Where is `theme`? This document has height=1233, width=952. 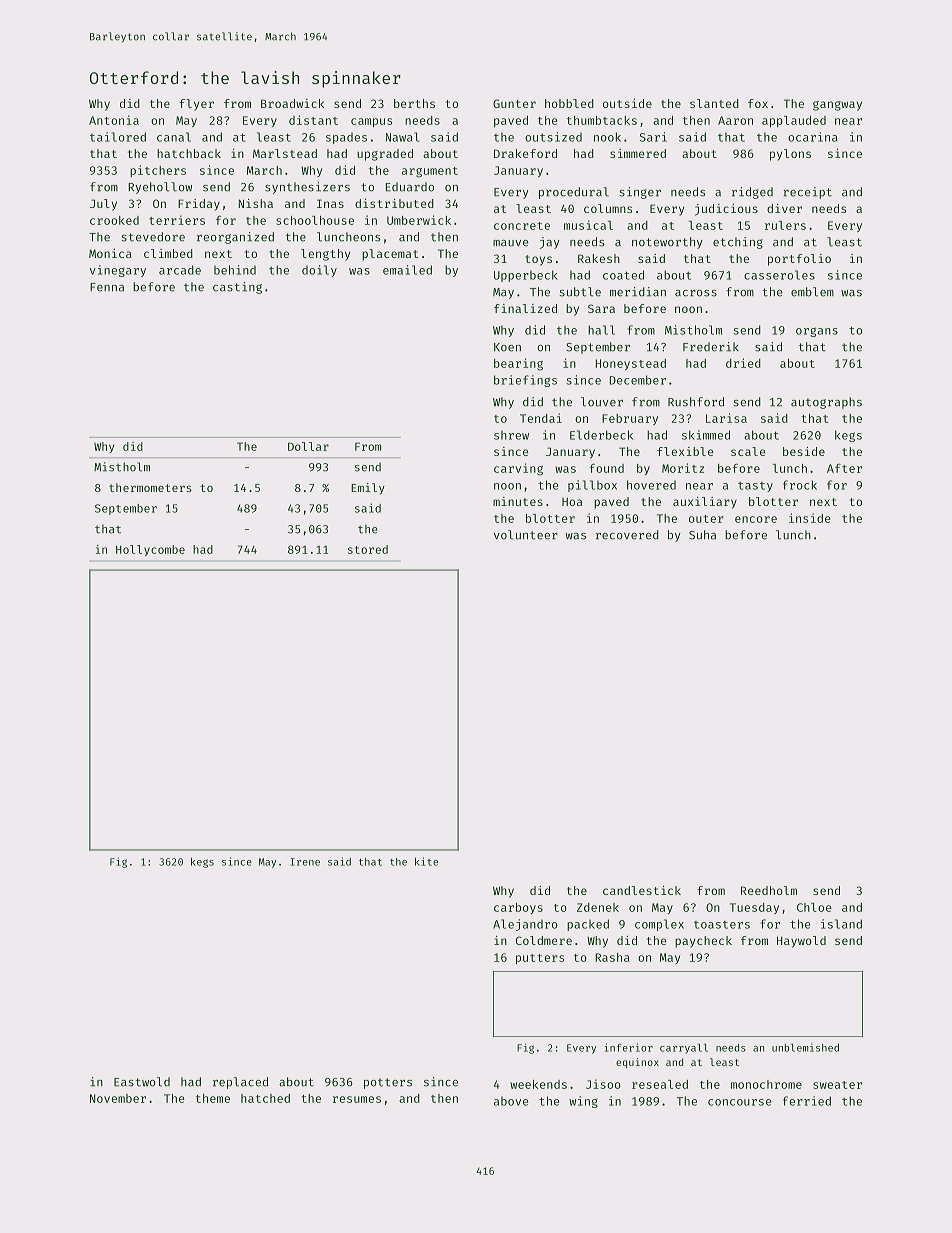
theme is located at coordinates (213, 1098).
